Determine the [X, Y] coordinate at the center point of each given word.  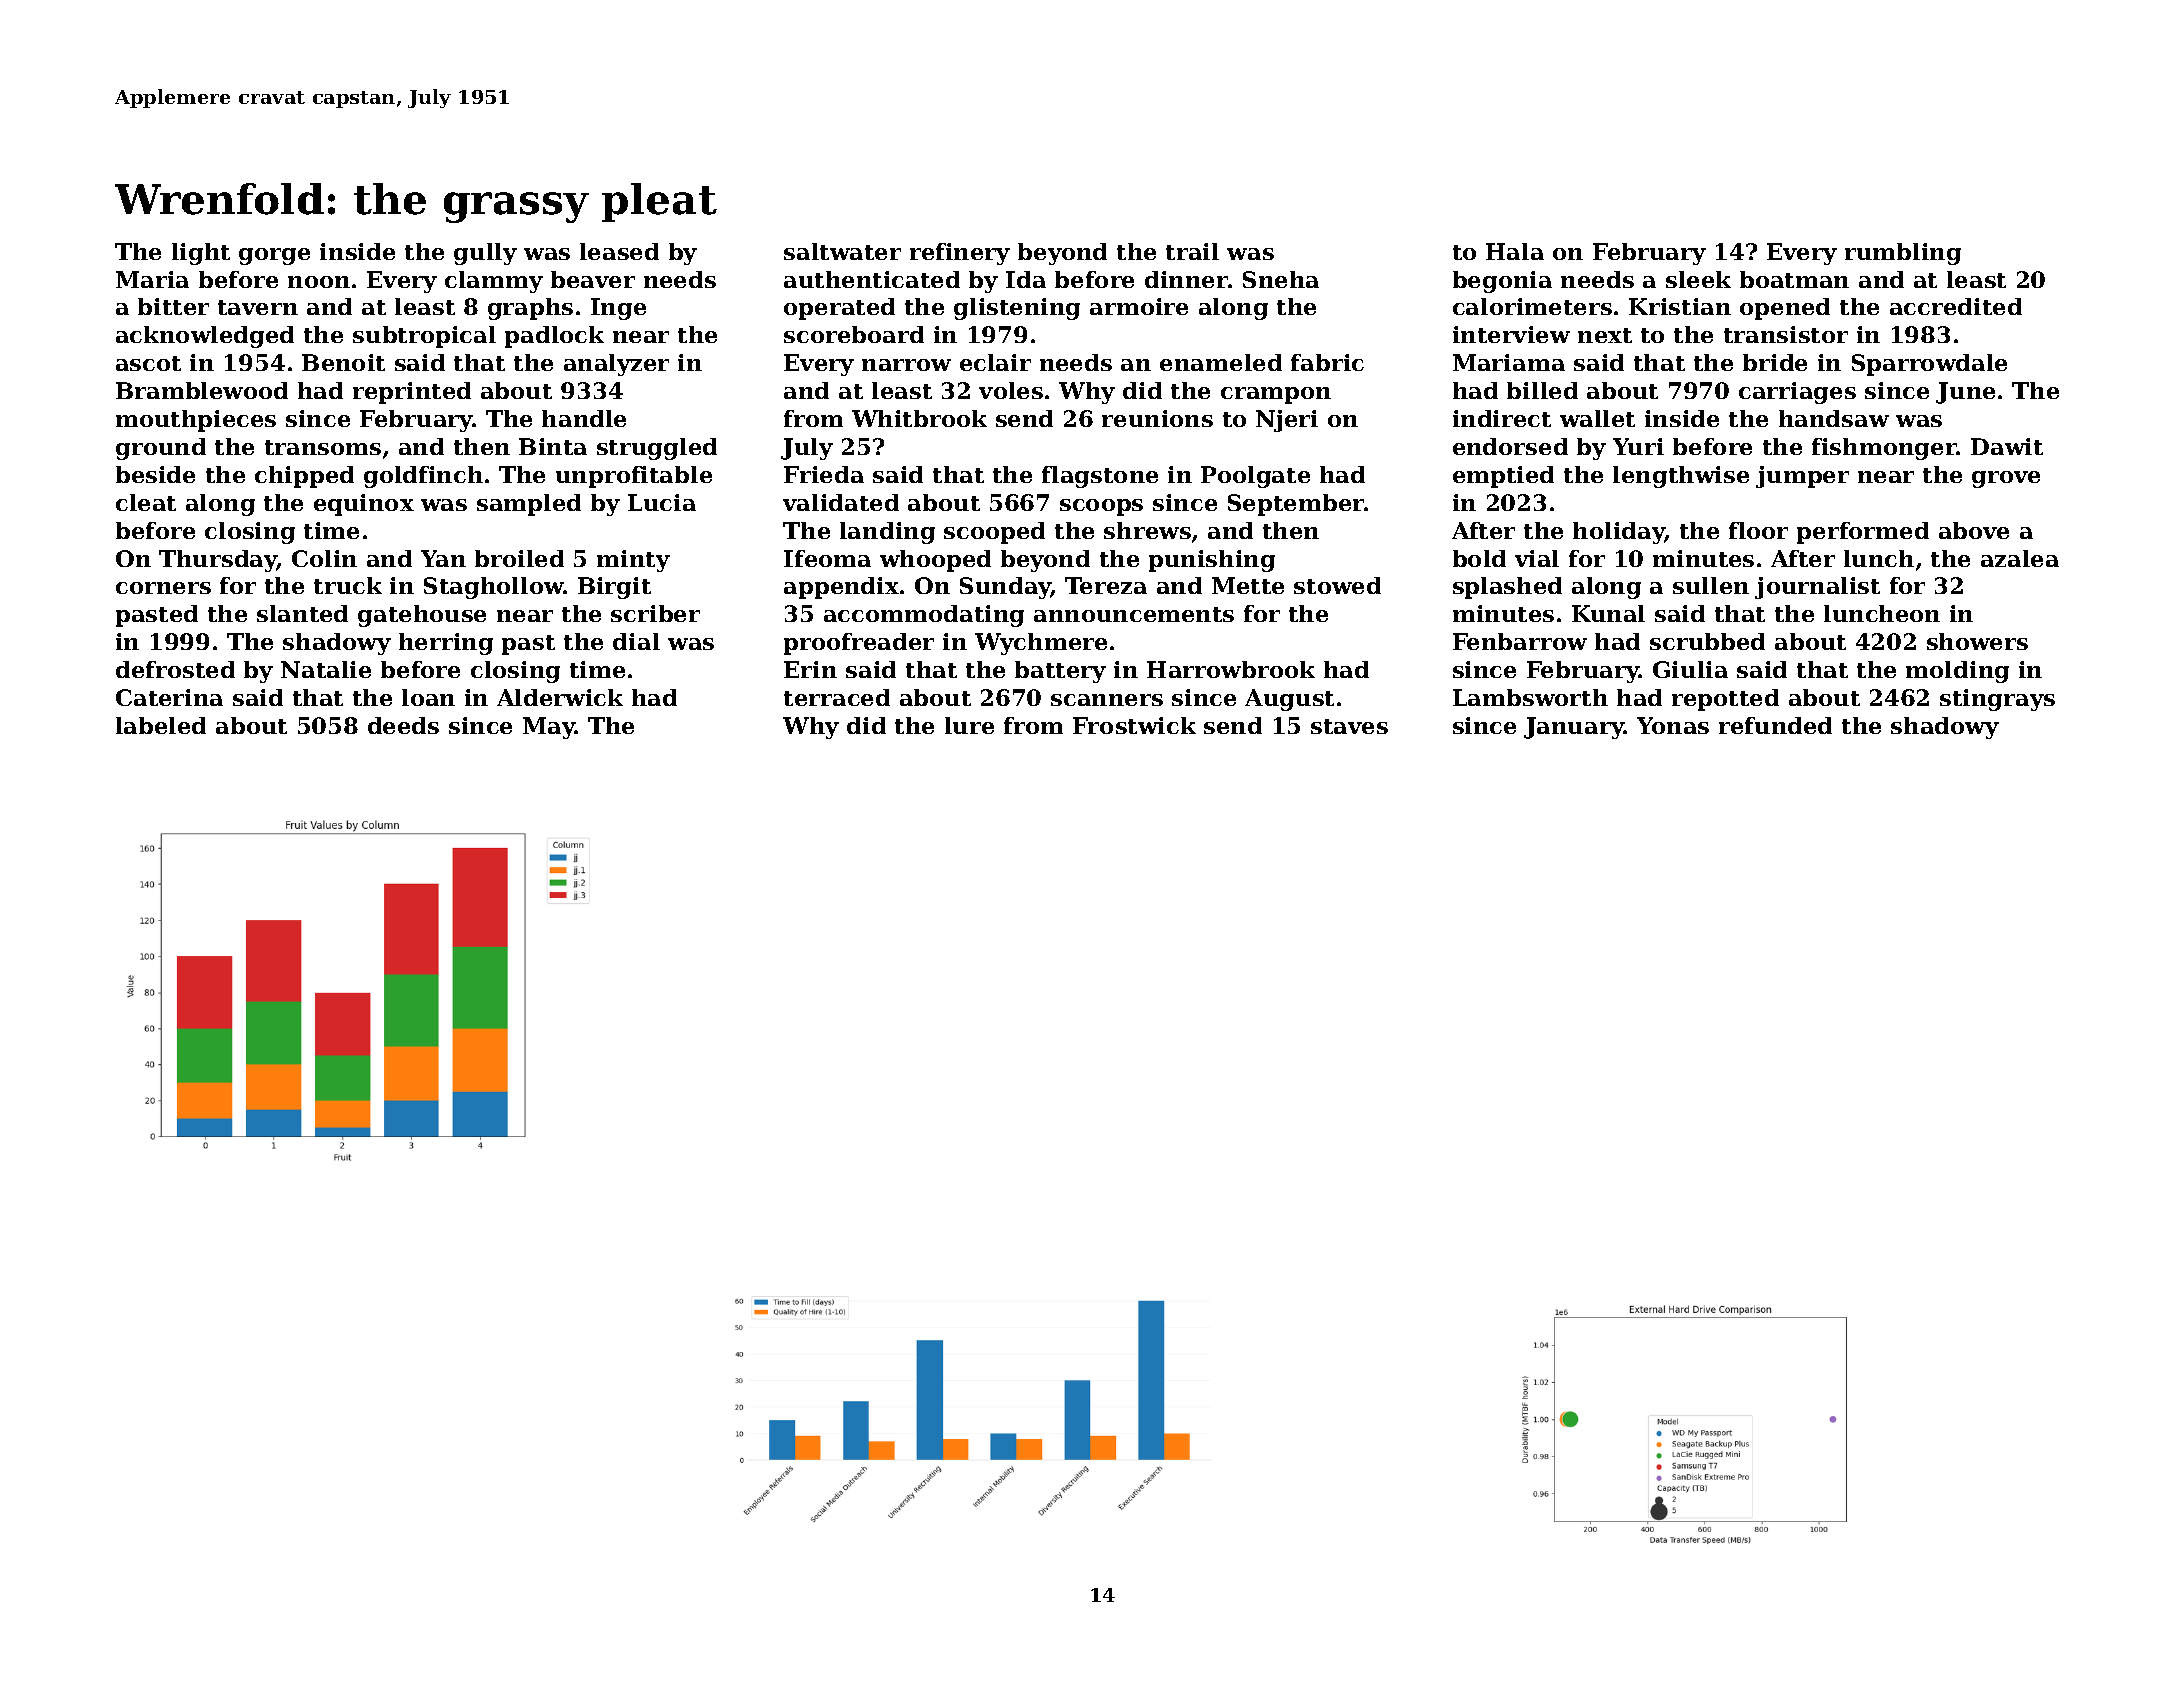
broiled [519, 558]
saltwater [842, 251]
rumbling [1903, 254]
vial [1537, 558]
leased [619, 251]
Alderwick [560, 697]
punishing [1212, 561]
